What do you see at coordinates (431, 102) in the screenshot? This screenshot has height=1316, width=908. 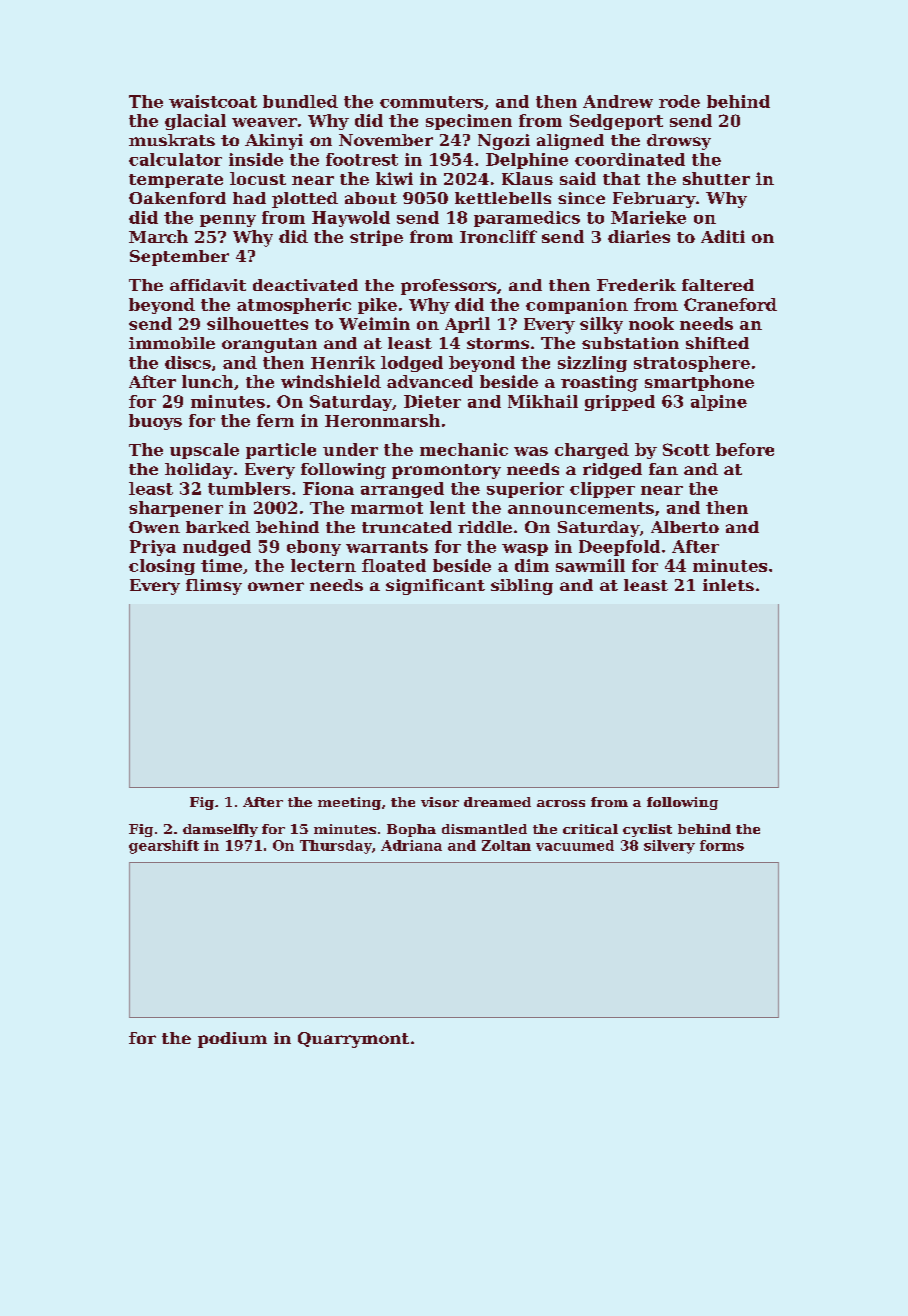 I see `commuters` at bounding box center [431, 102].
